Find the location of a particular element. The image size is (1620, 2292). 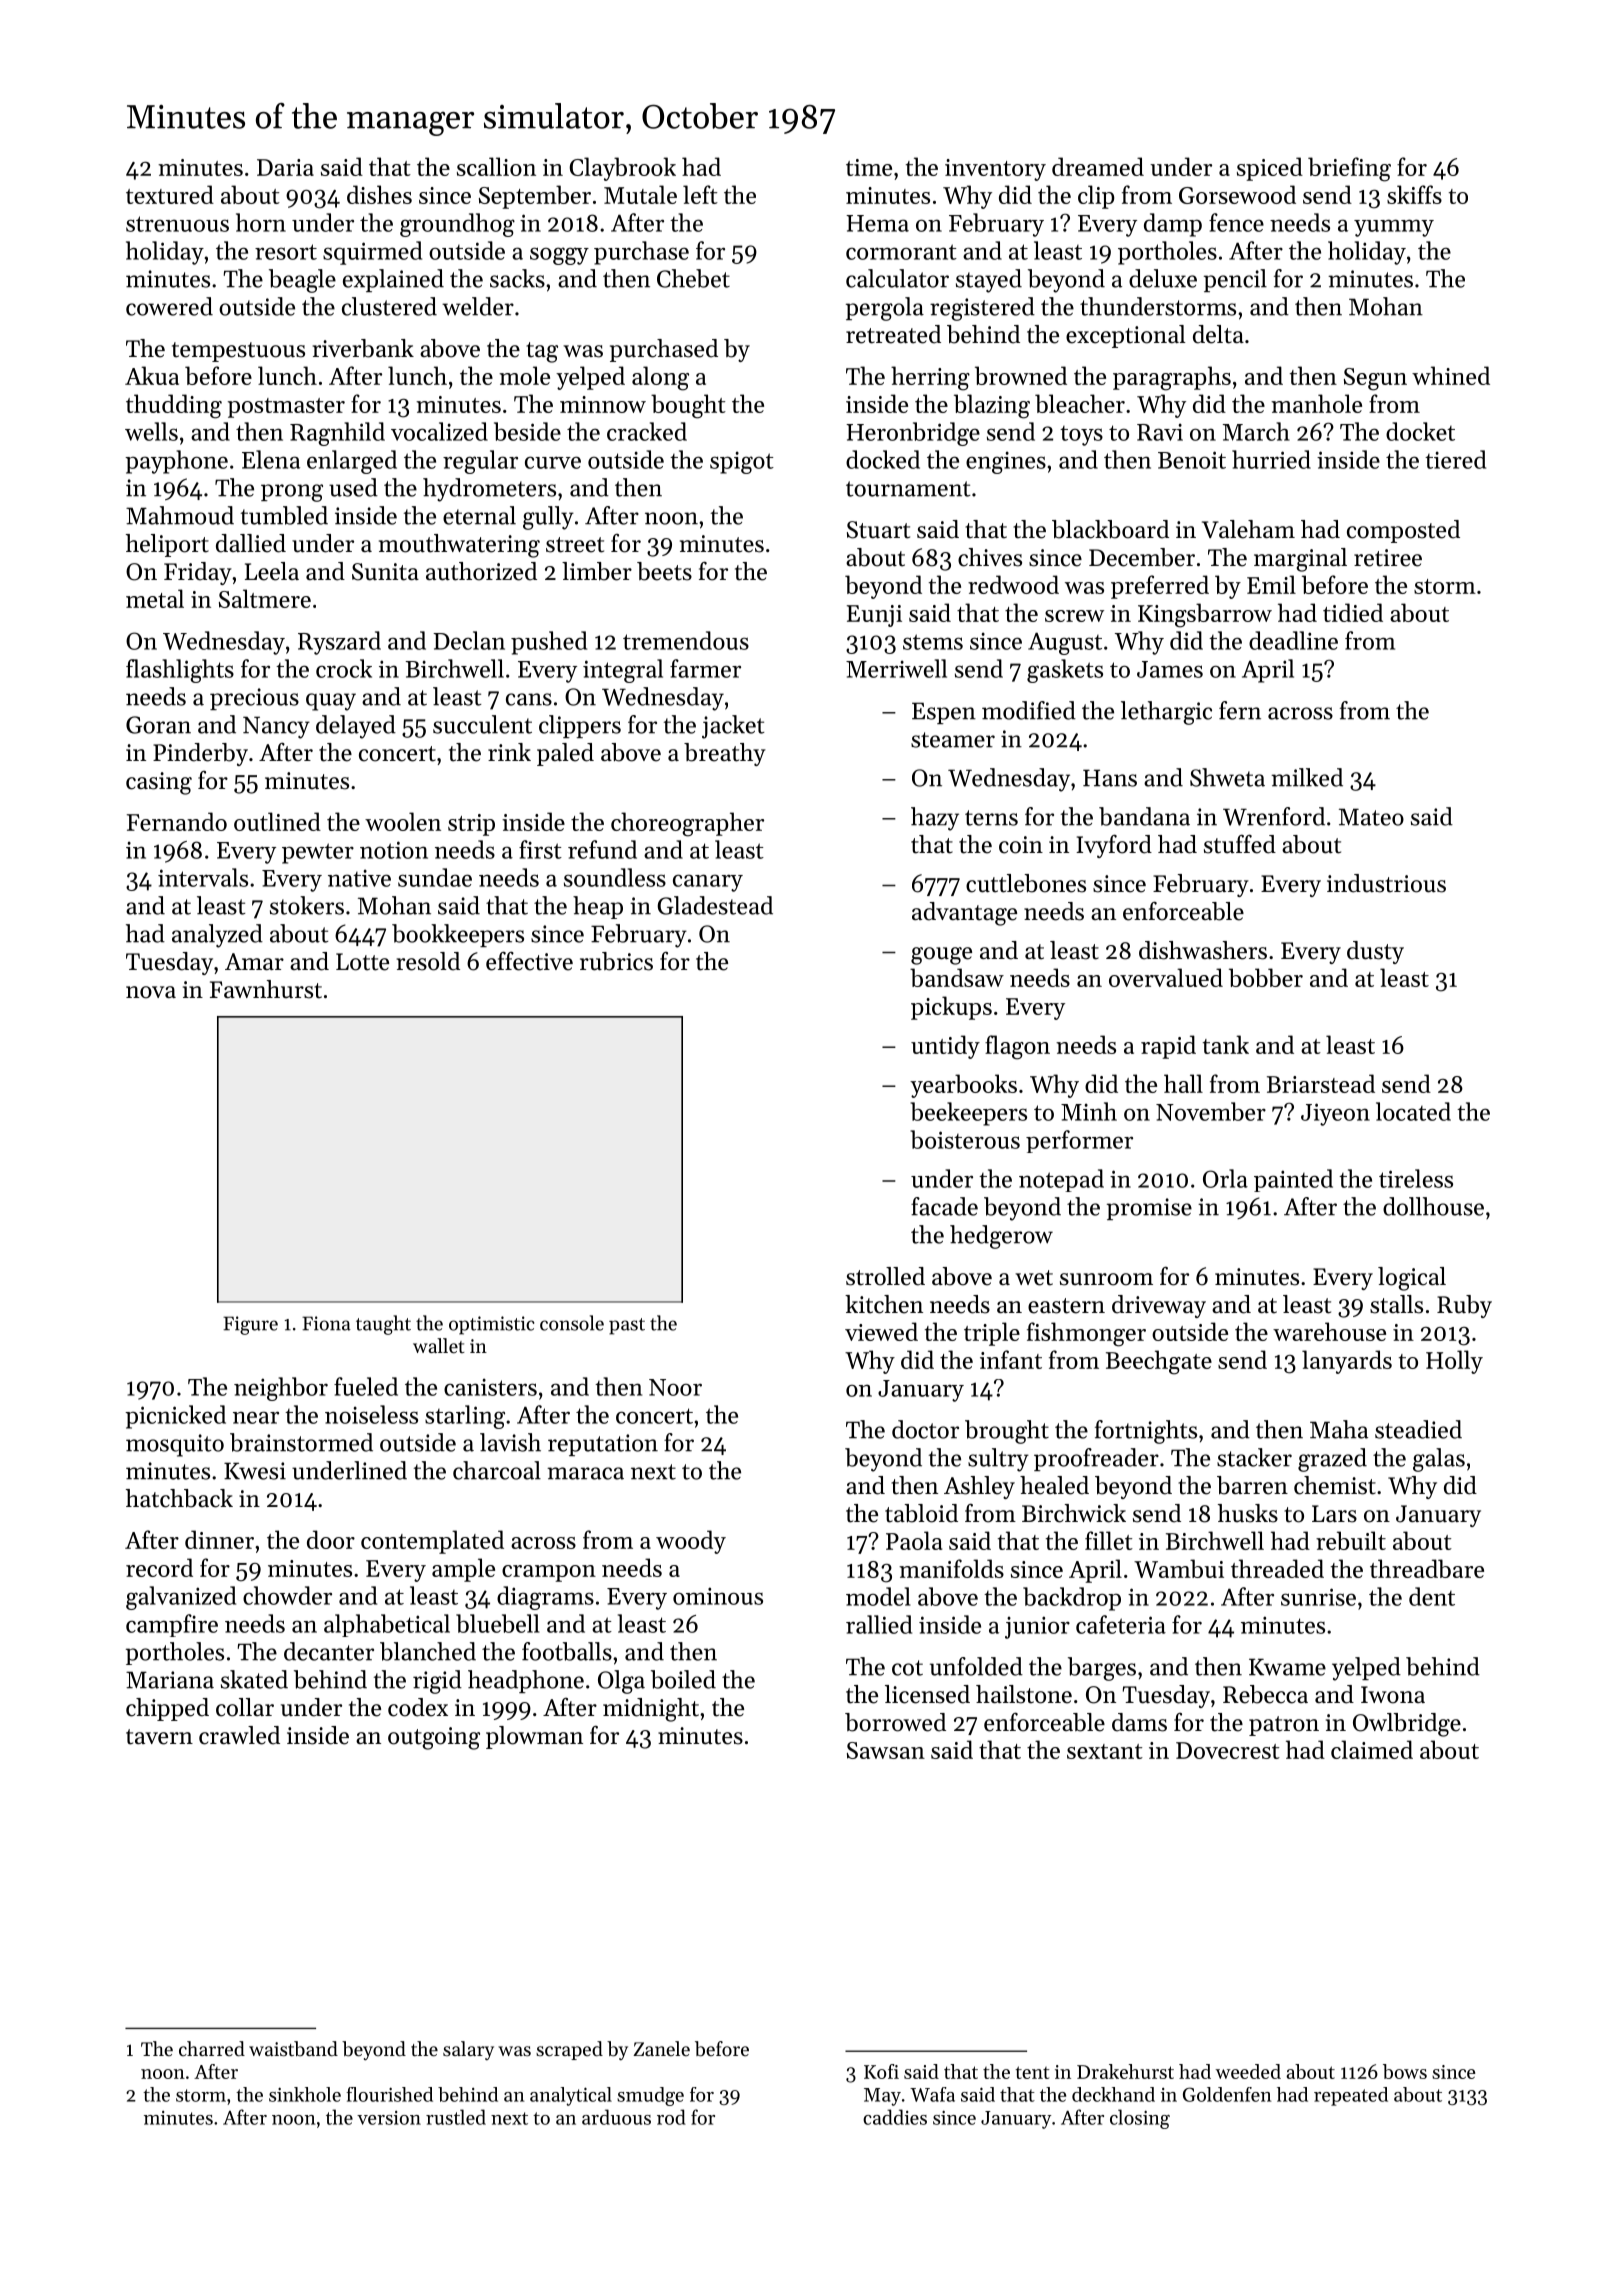

lethargic is located at coordinates (1166, 713).
